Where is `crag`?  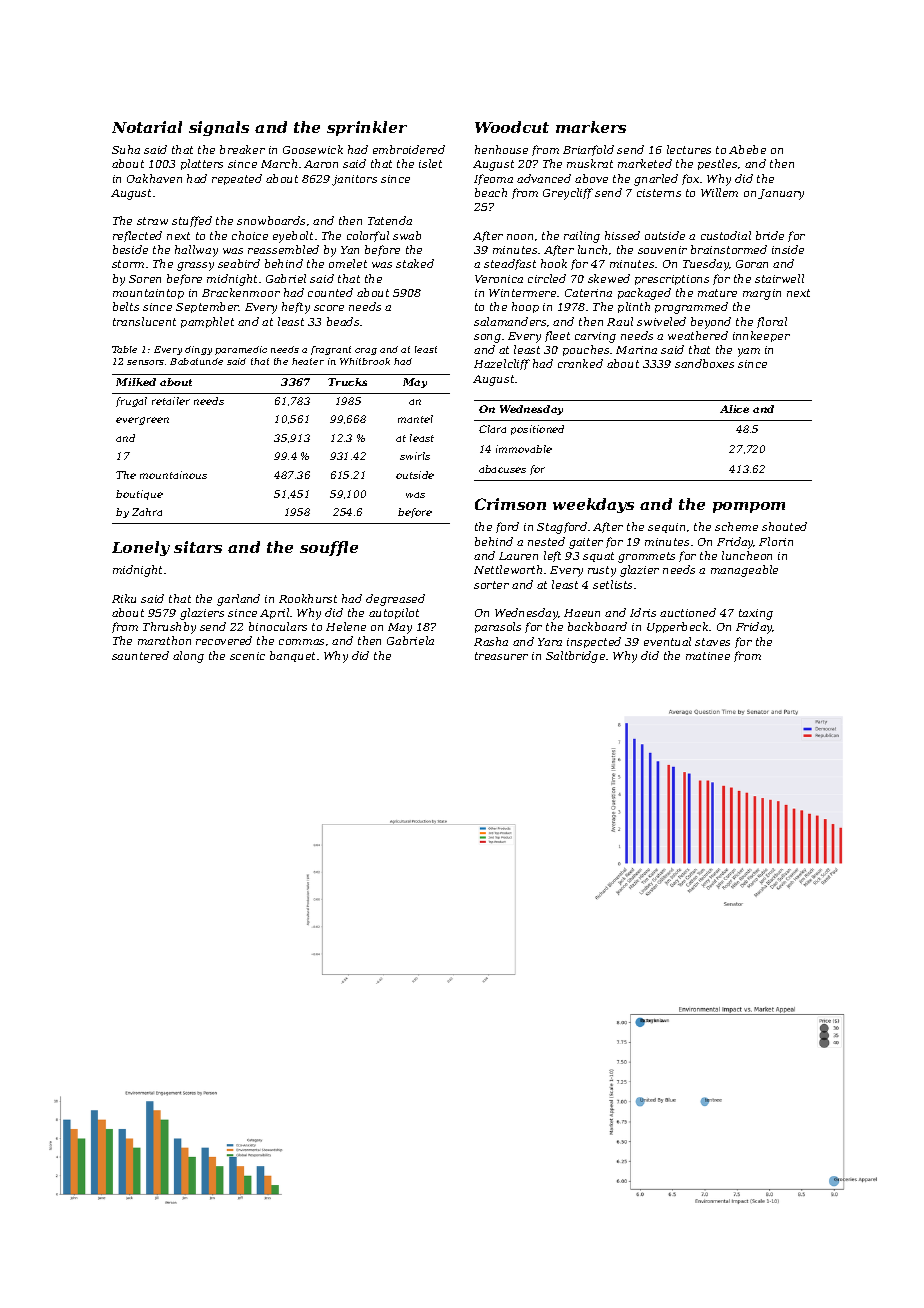 crag is located at coordinates (366, 351).
